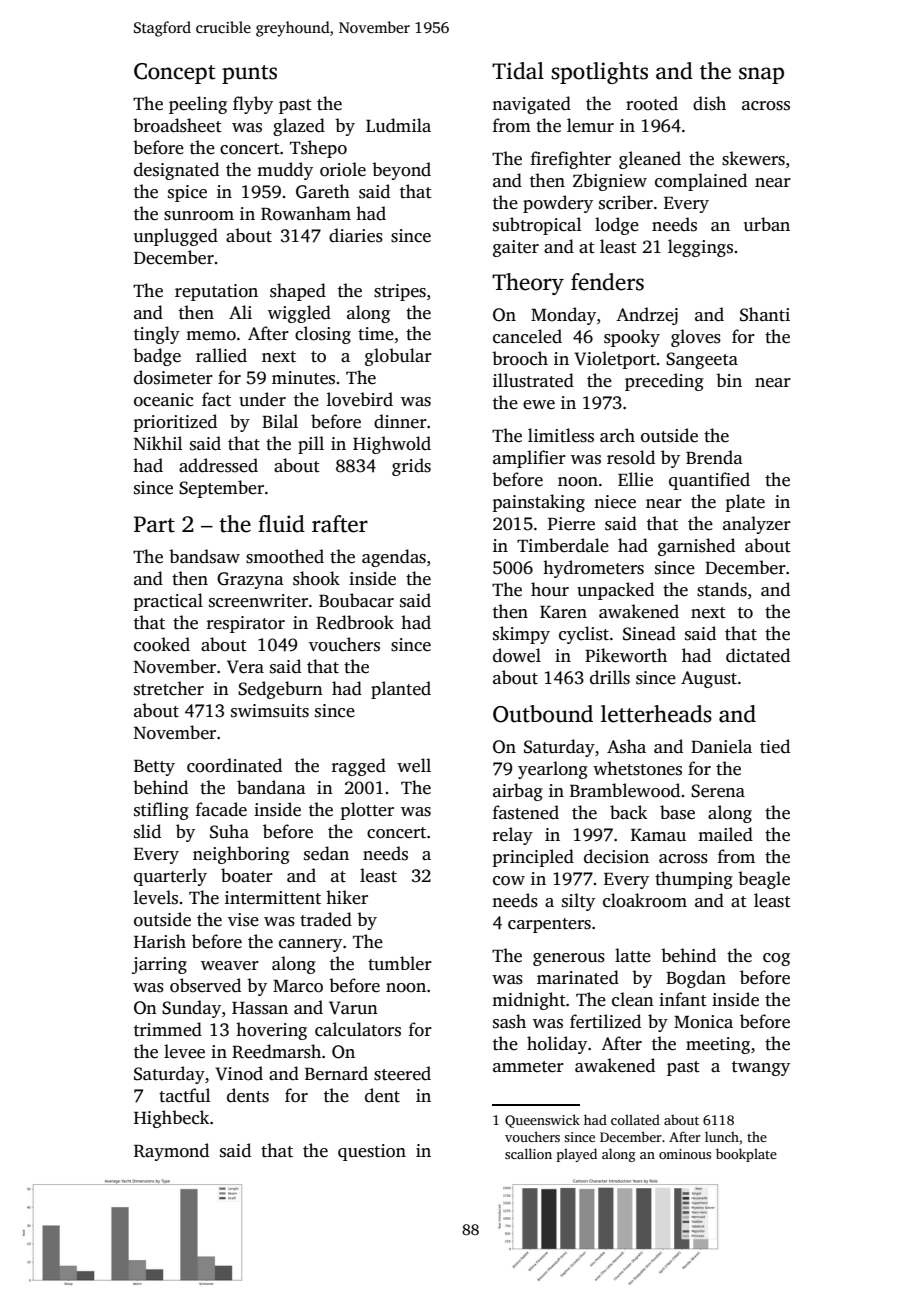  I want to click on Bramblewood, so click(625, 790).
